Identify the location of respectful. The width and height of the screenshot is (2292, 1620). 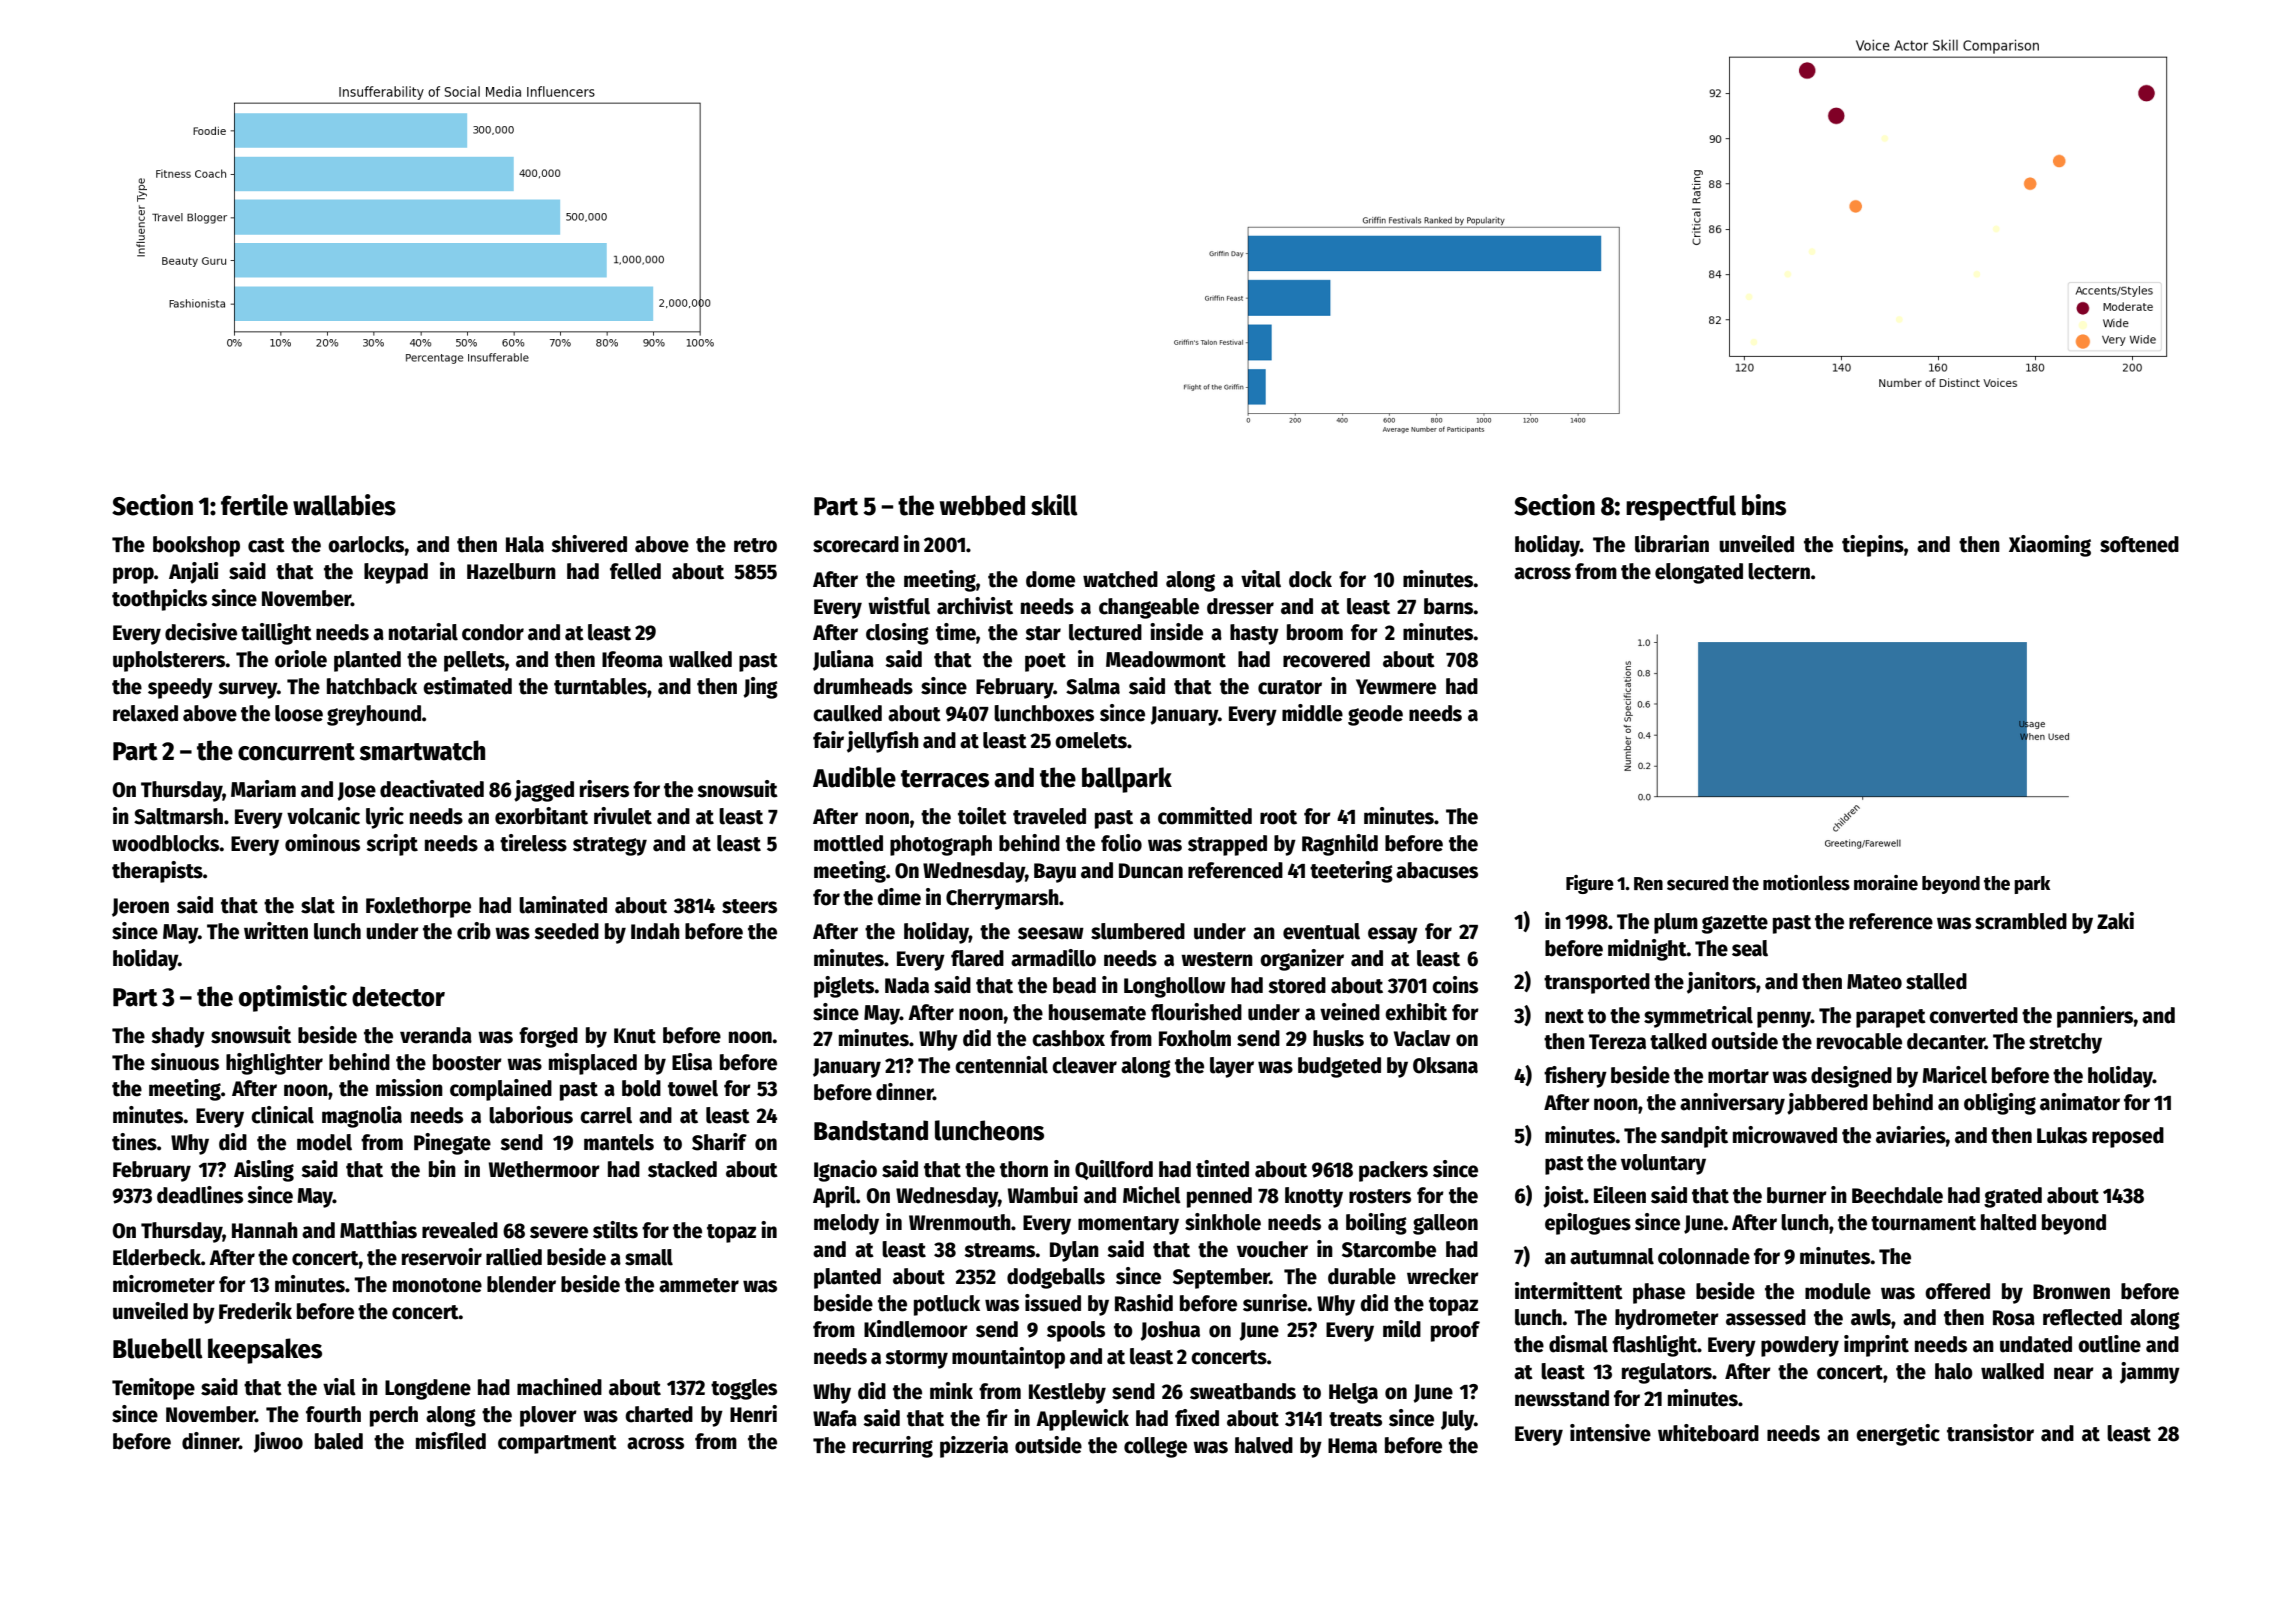
(1681, 508).
